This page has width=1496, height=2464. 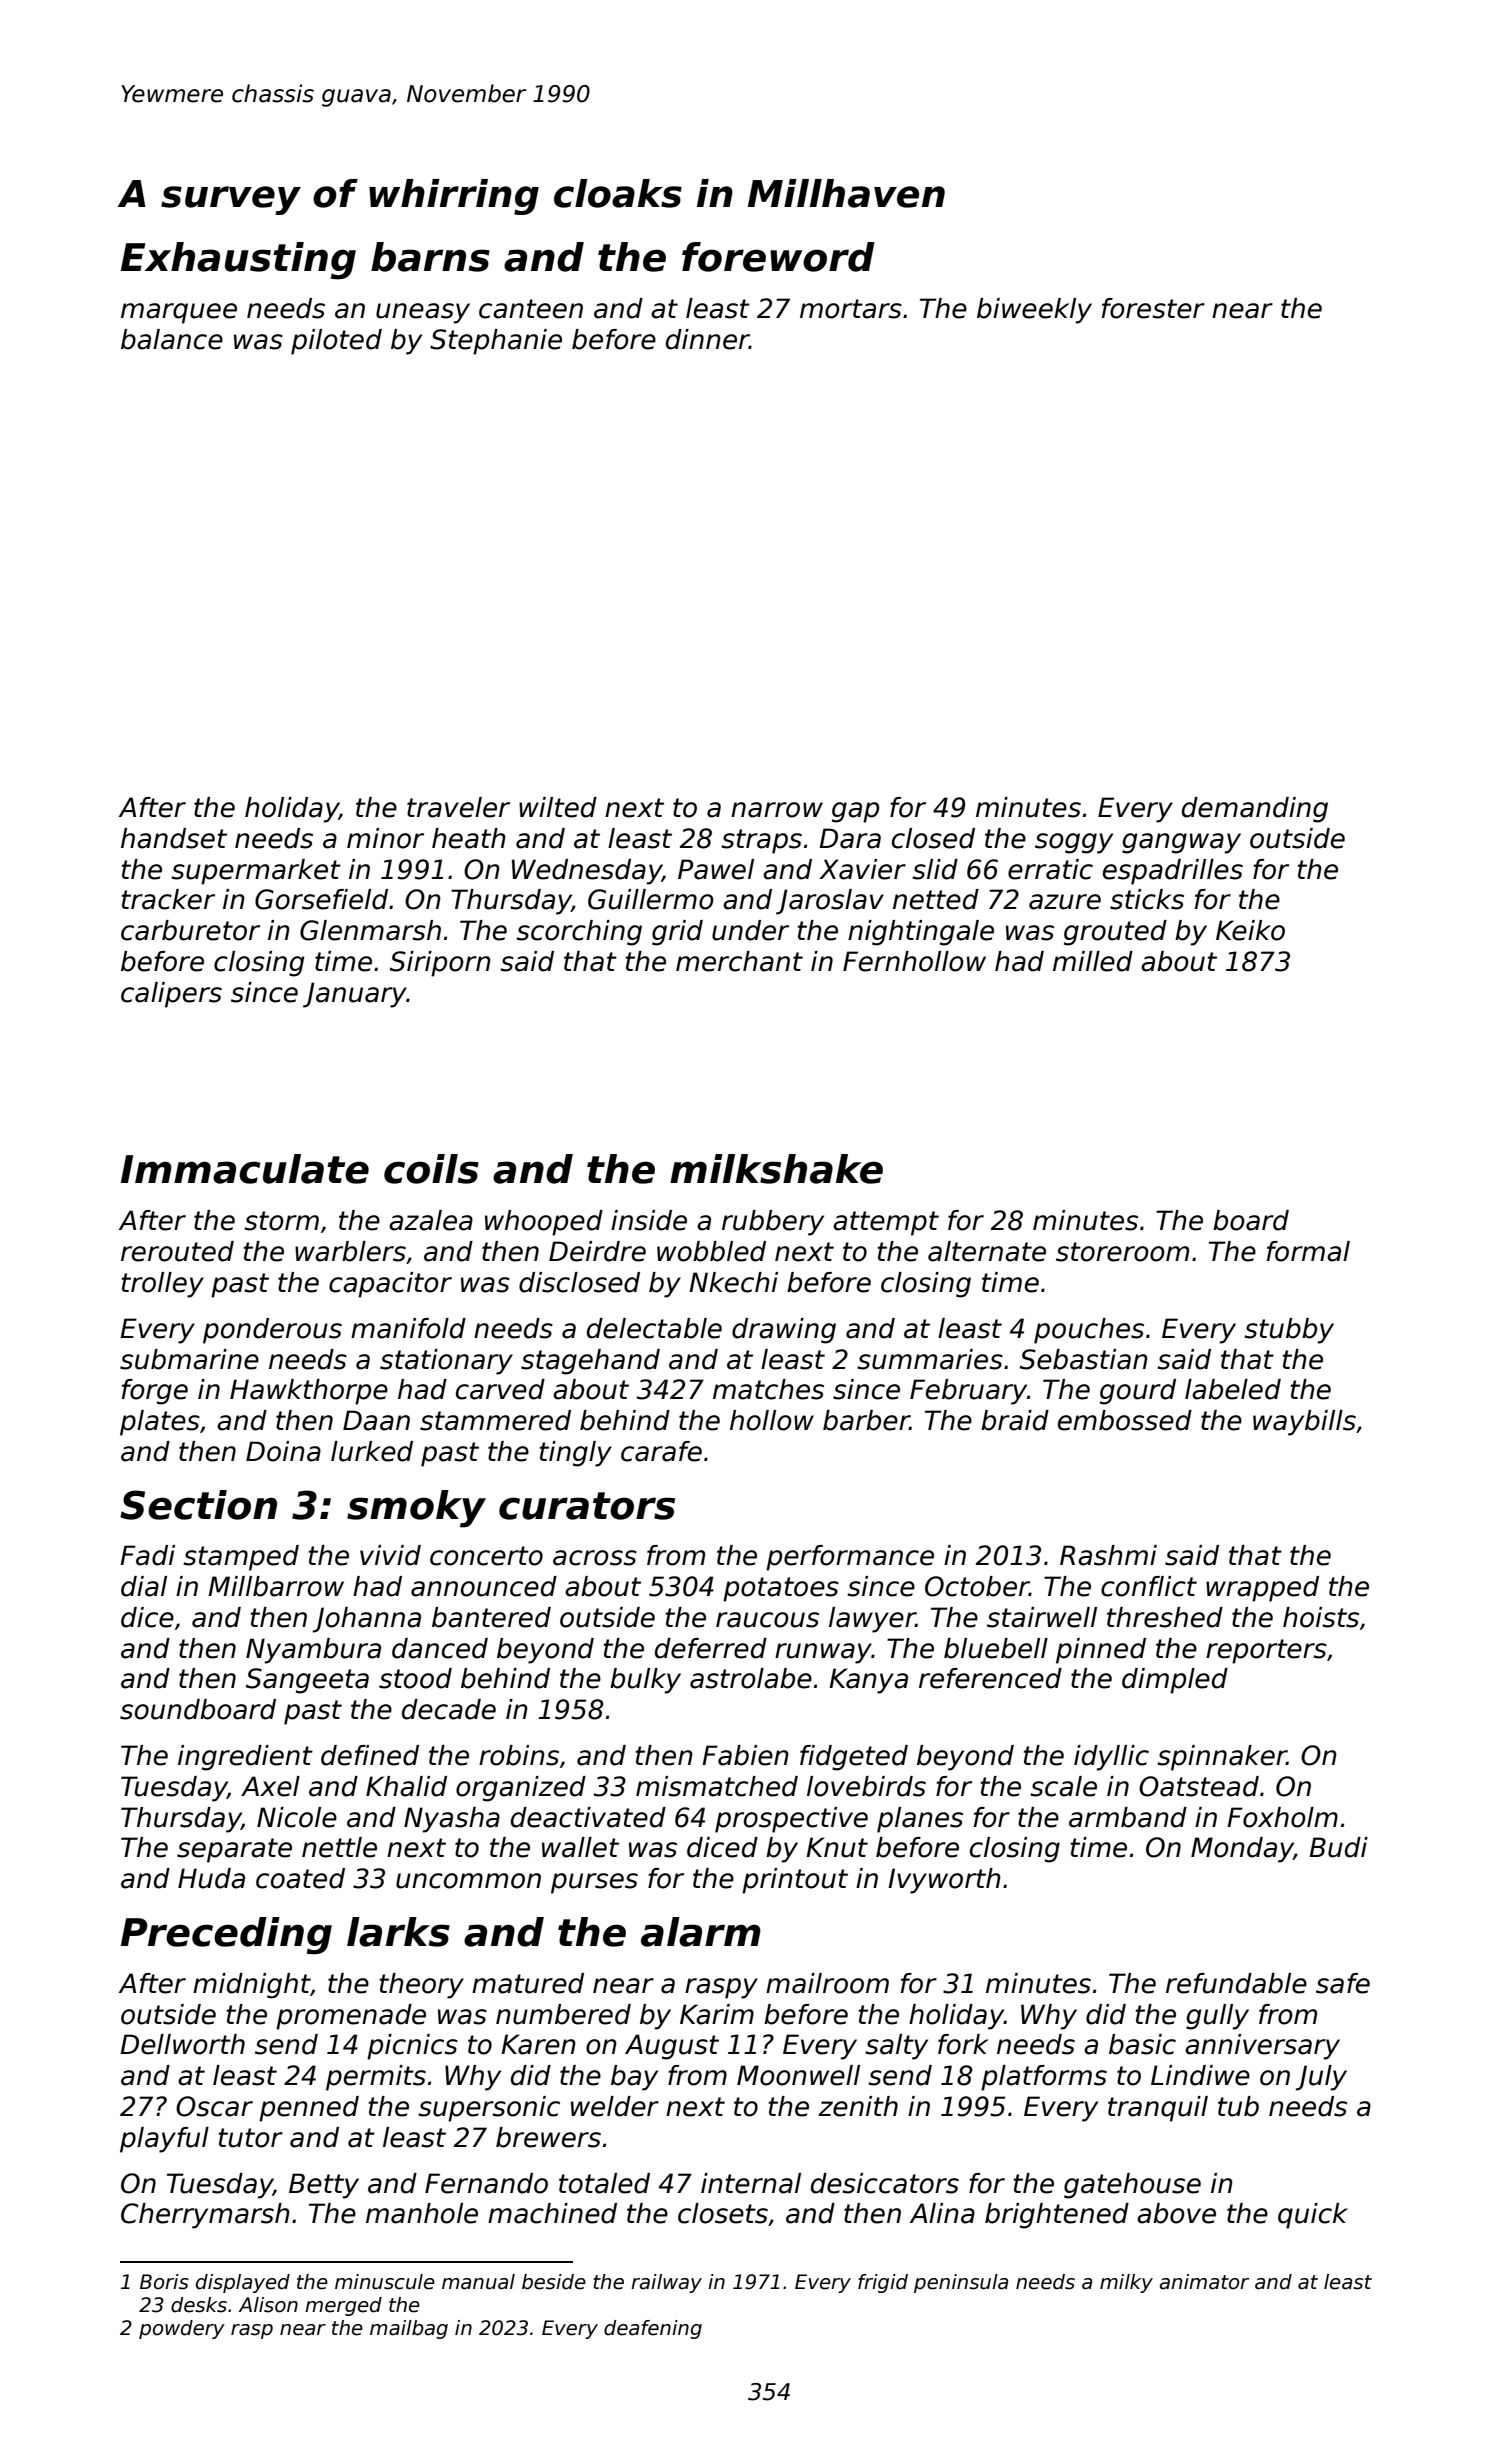 What do you see at coordinates (412, 2047) in the page?
I see `picnics` at bounding box center [412, 2047].
